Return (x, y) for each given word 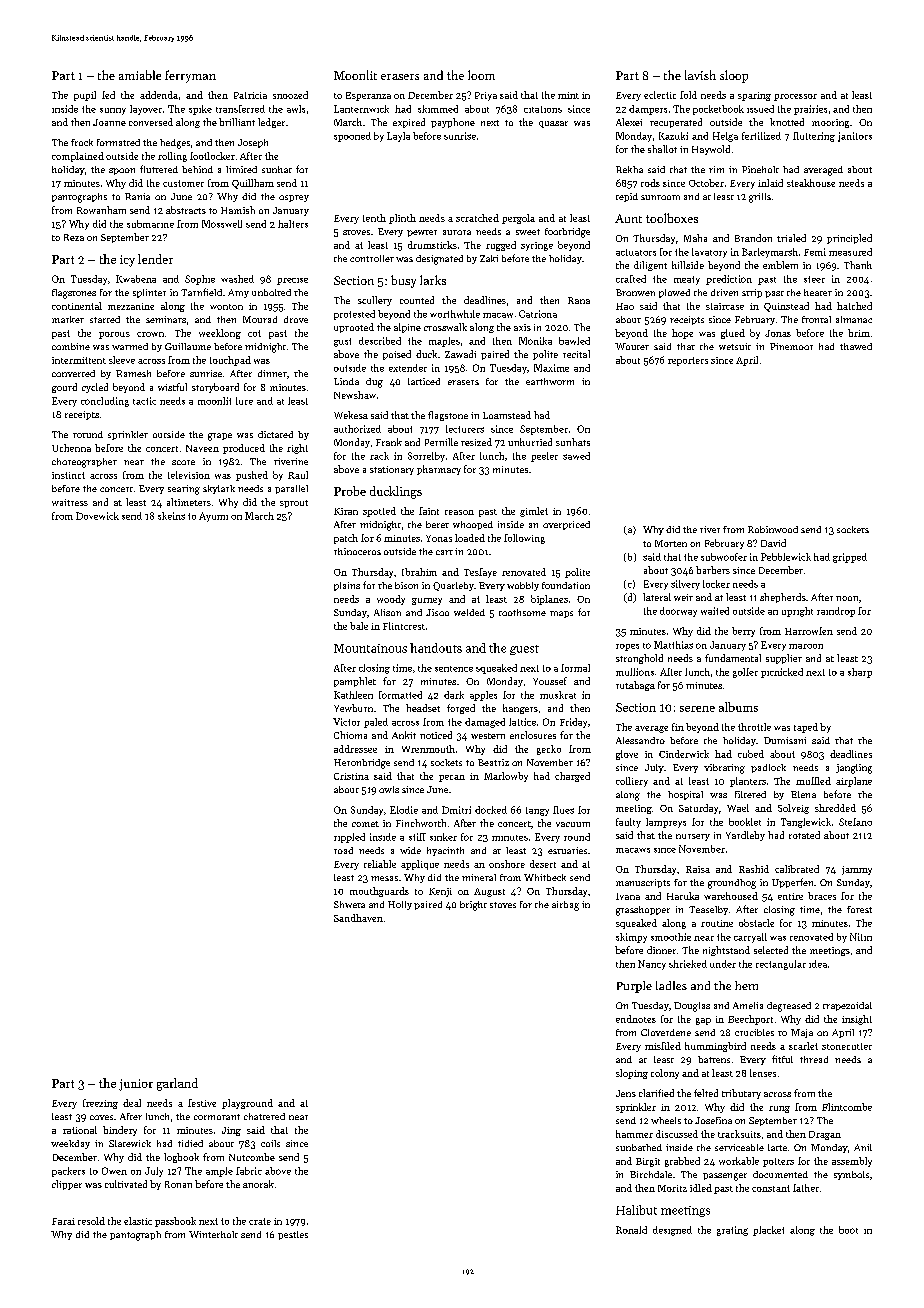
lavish (700, 75)
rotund (88, 434)
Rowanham (101, 210)
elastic (138, 1221)
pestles (293, 1235)
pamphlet (355, 682)
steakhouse (811, 183)
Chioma (350, 735)
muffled (813, 781)
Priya (486, 96)
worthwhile (455, 314)
